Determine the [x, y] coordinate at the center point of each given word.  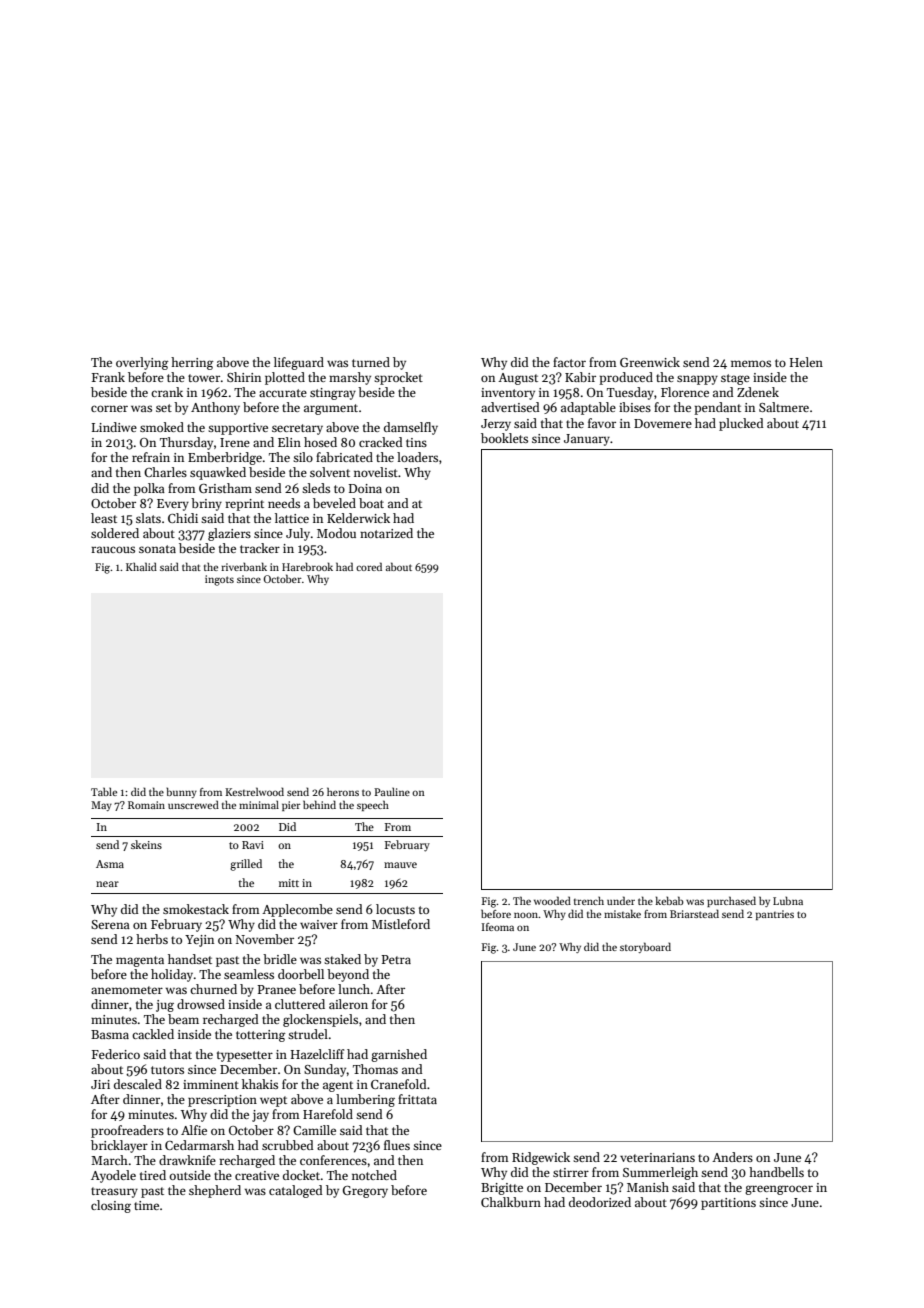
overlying [142, 363]
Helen [806, 362]
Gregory [365, 1192]
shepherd [215, 1191]
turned [371, 362]
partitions [728, 1204]
